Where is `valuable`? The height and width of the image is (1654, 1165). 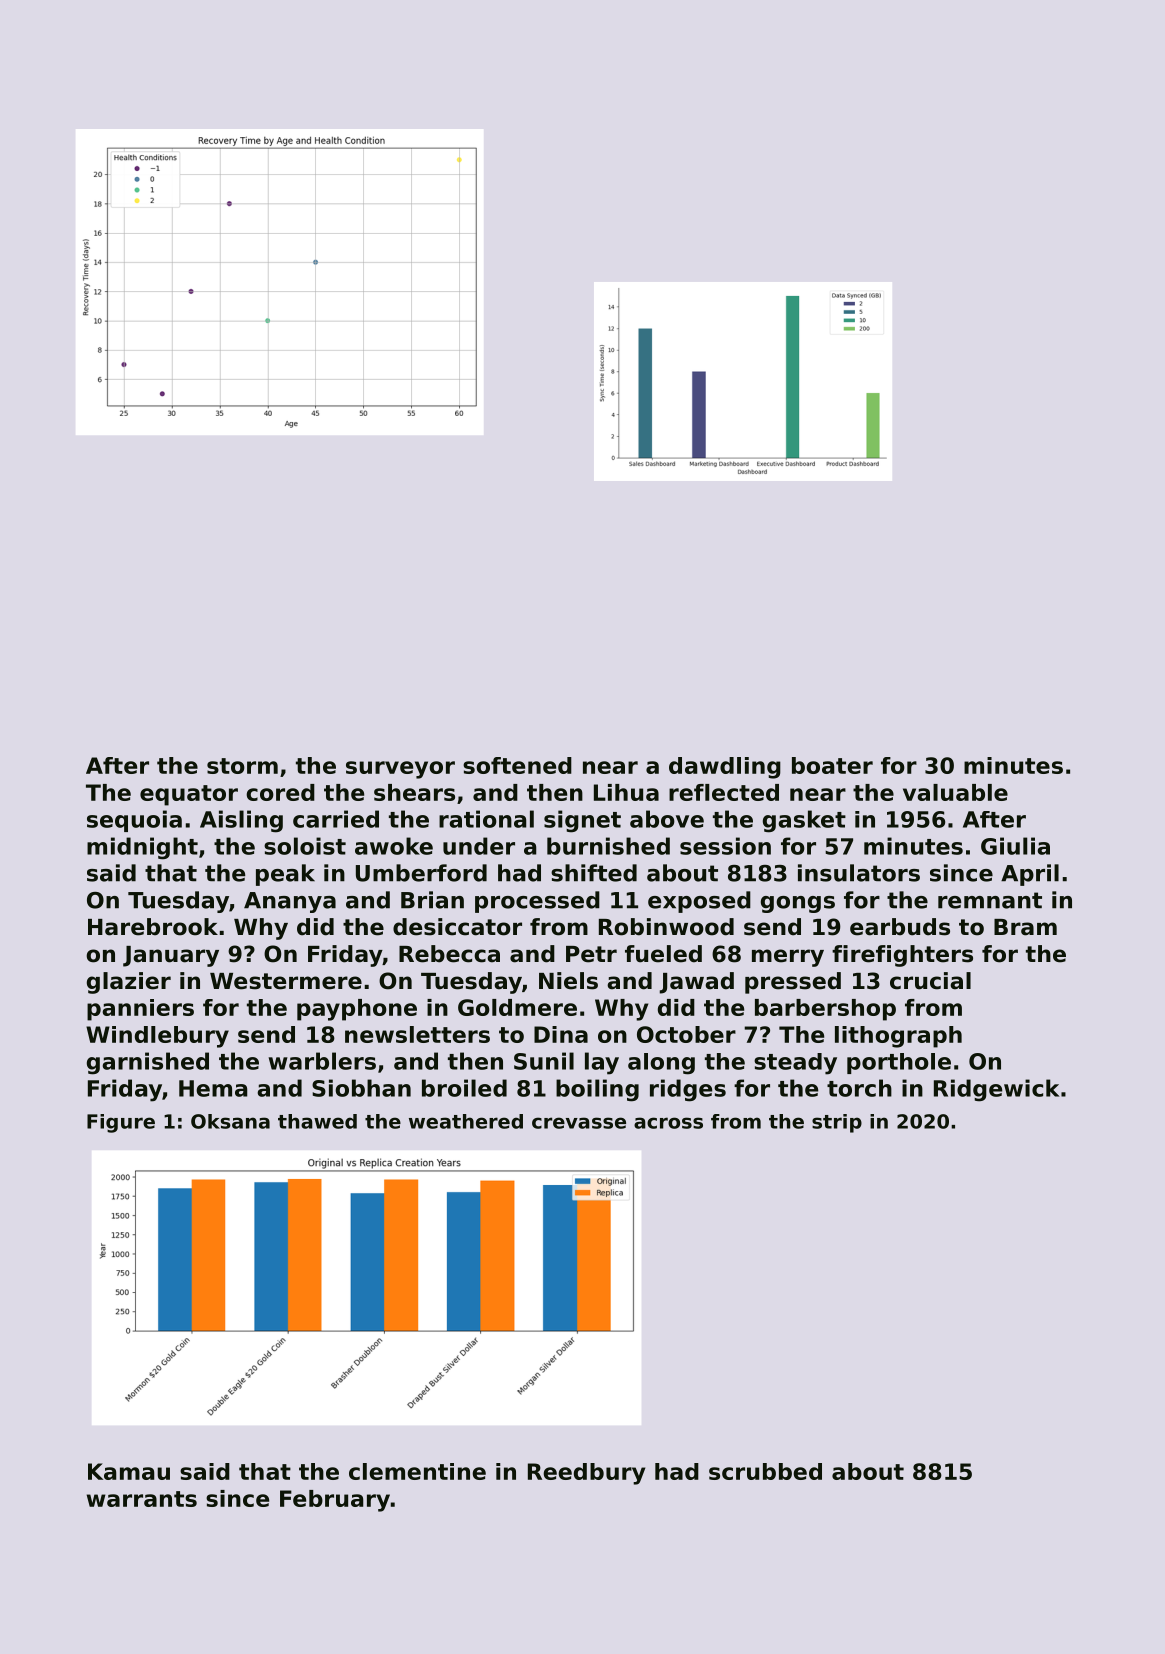
valuable is located at coordinates (955, 792).
